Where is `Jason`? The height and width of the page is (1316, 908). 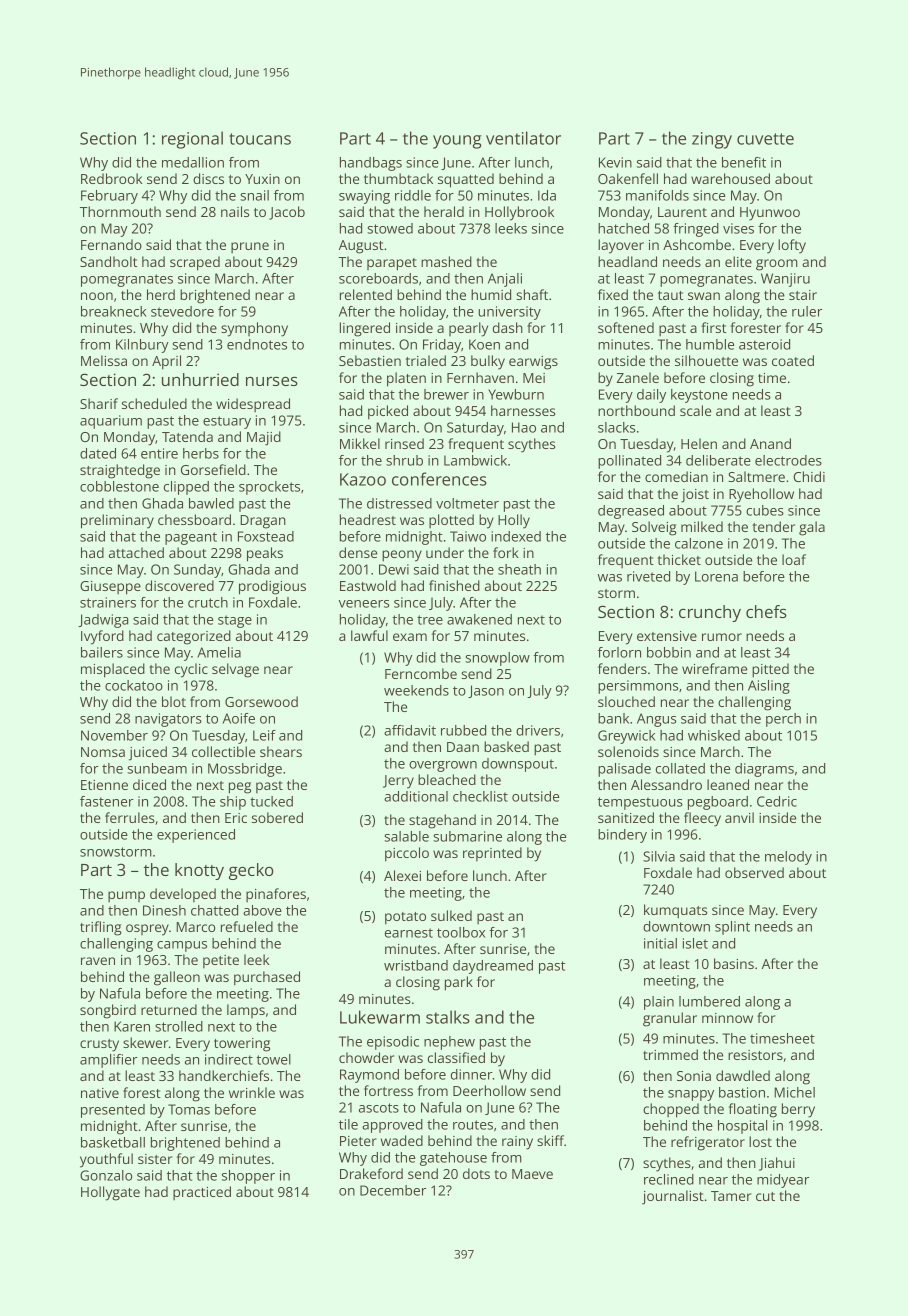
Jason is located at coordinates (486, 691).
